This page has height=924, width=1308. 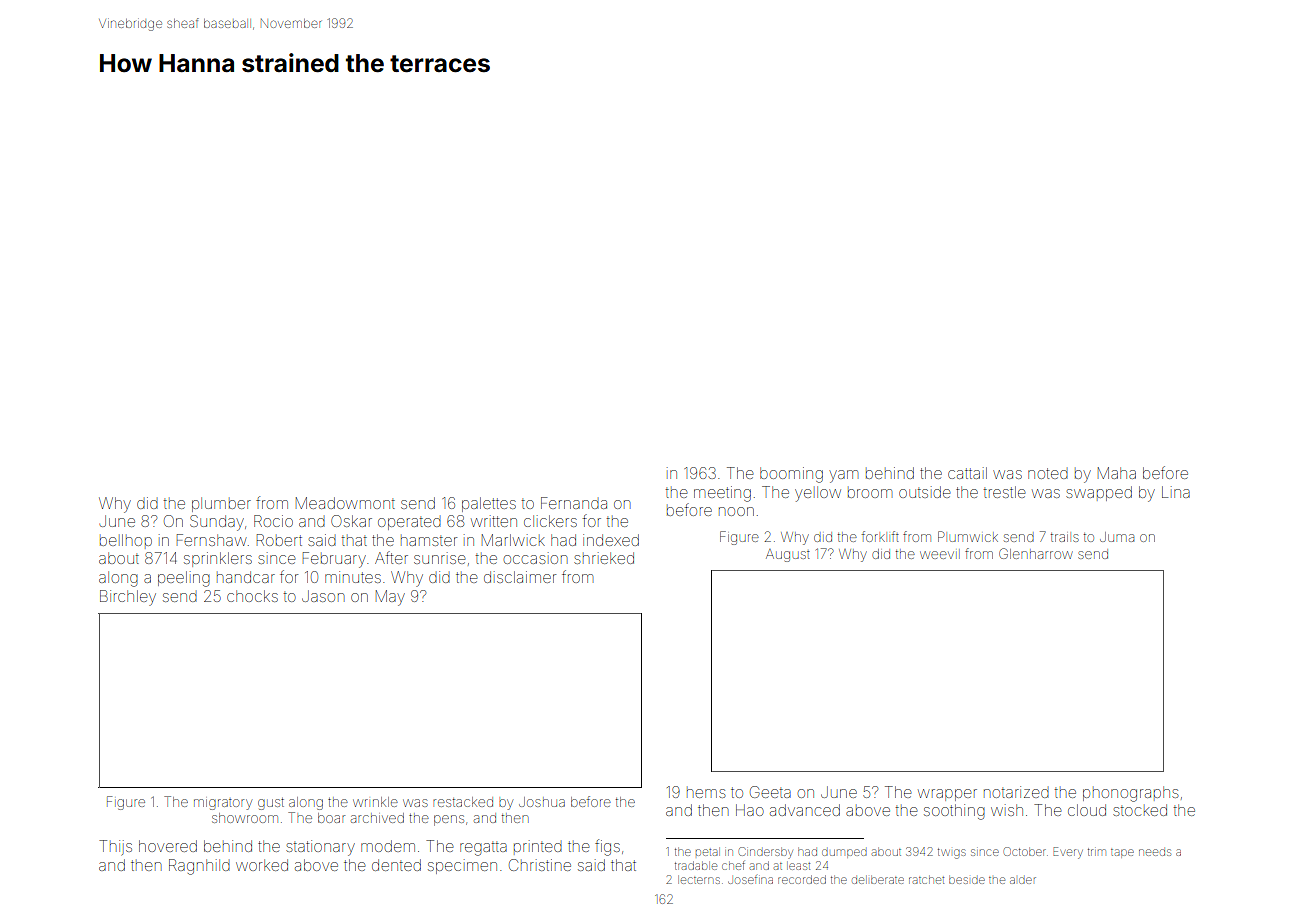 I want to click on disclaimer, so click(x=520, y=577).
